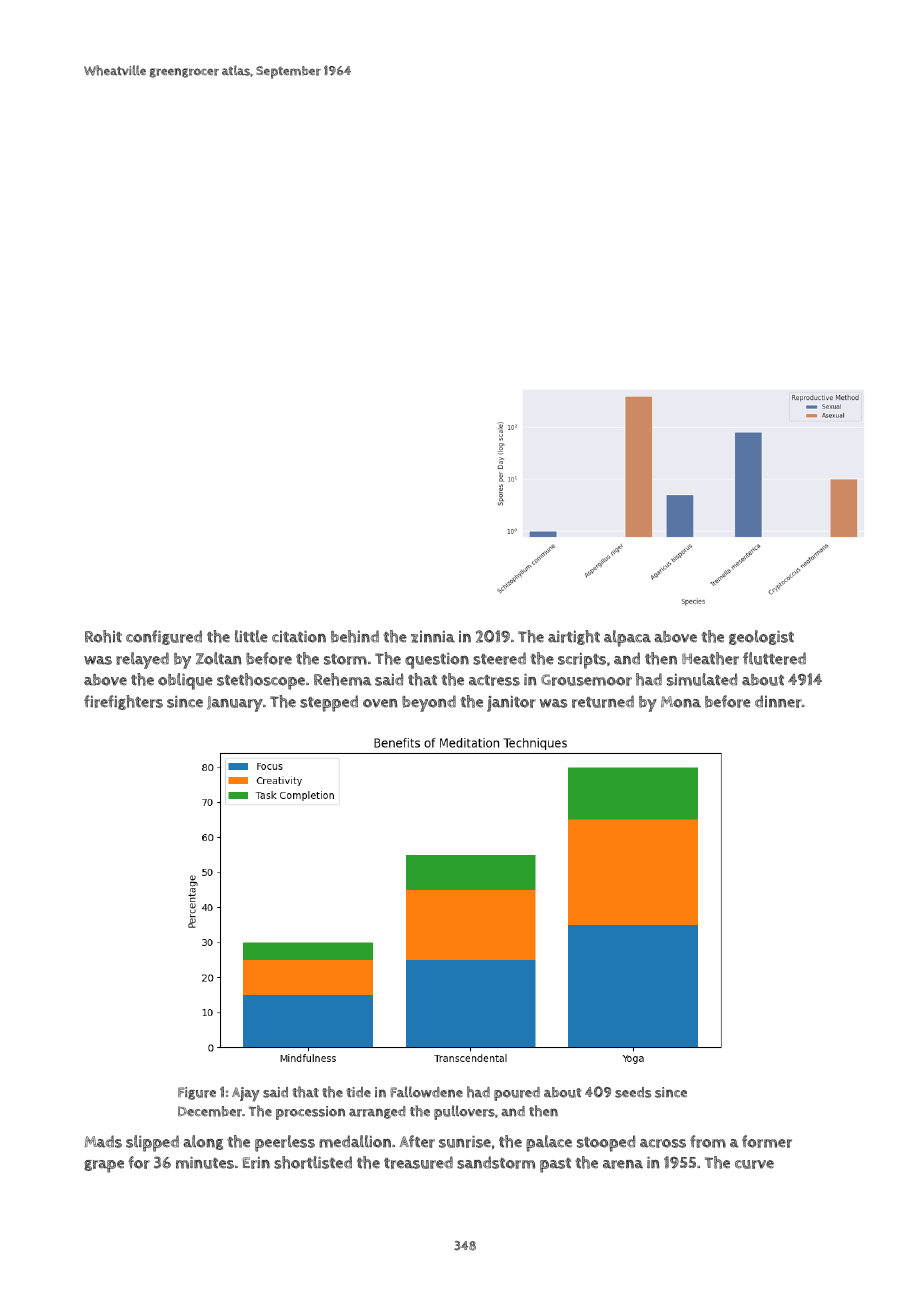  What do you see at coordinates (633, 1092) in the screenshot?
I see `seeds` at bounding box center [633, 1092].
